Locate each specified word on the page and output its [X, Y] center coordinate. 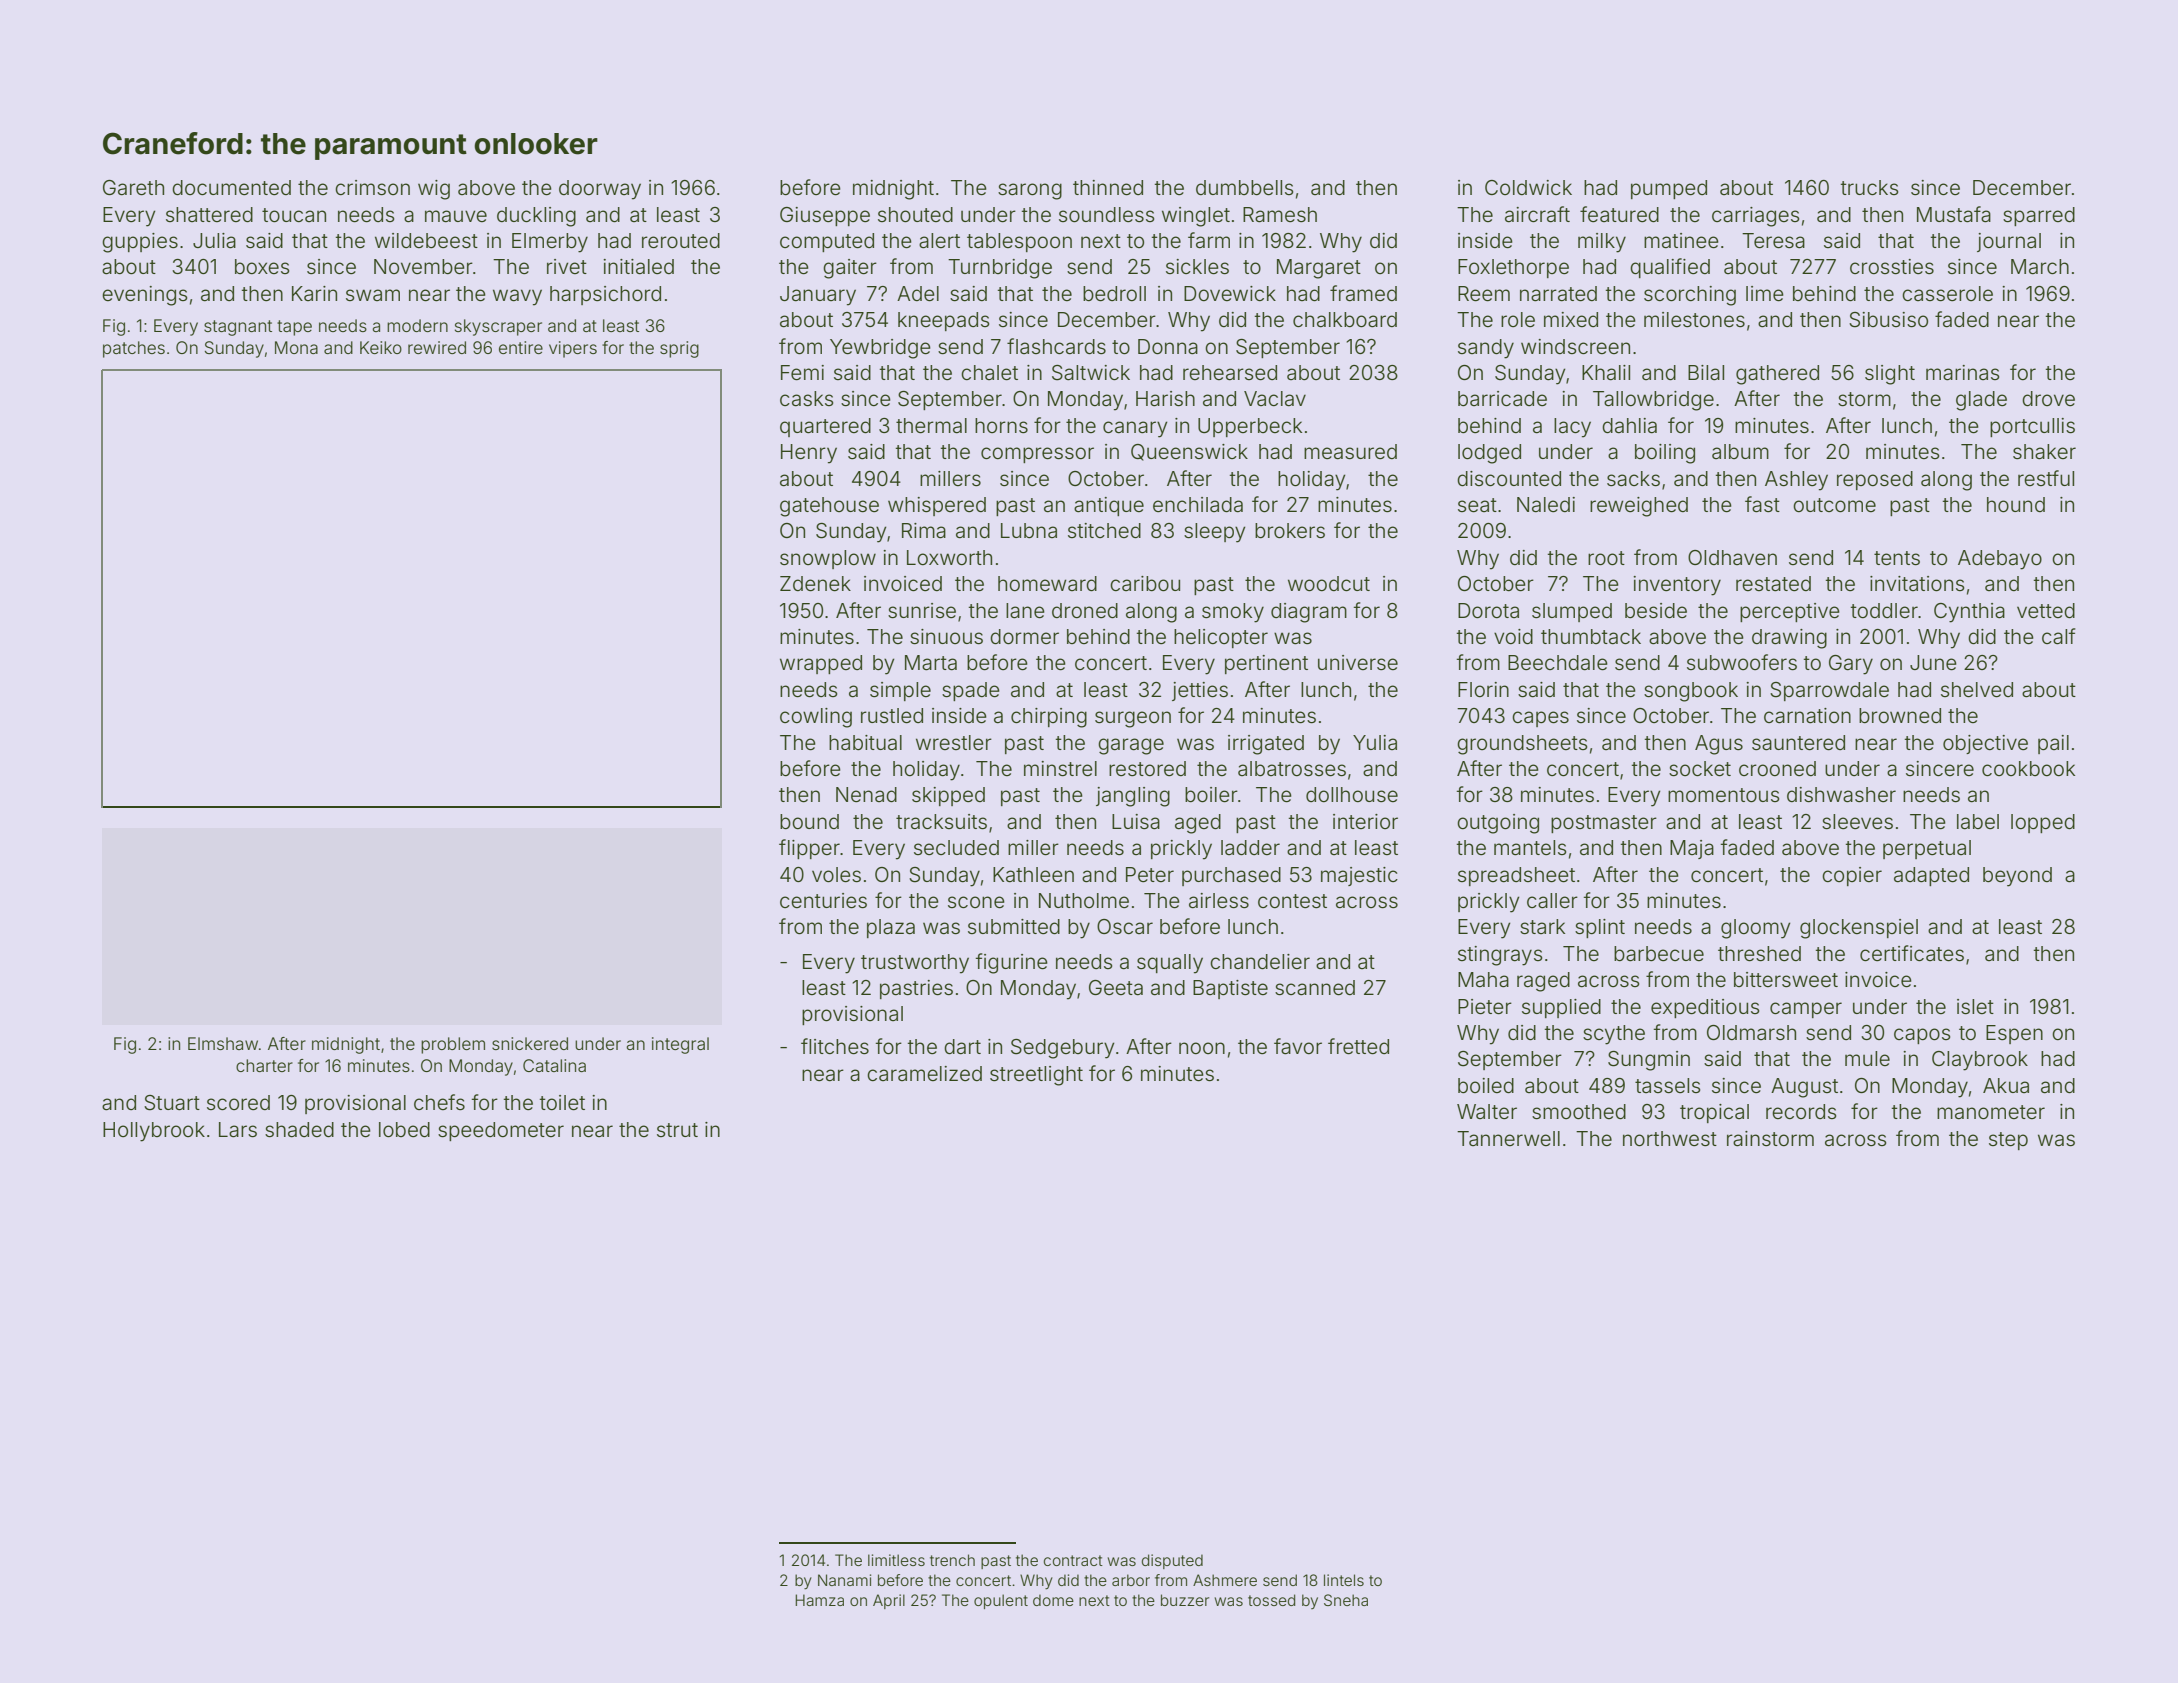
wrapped [821, 664]
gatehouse [829, 507]
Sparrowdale [1829, 691]
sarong [1030, 191]
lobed [404, 1129]
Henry [809, 454]
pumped [1669, 189]
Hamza [819, 1600]
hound [2016, 504]
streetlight [1036, 1076]
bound [809, 821]
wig [434, 190]
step [2008, 1141]
